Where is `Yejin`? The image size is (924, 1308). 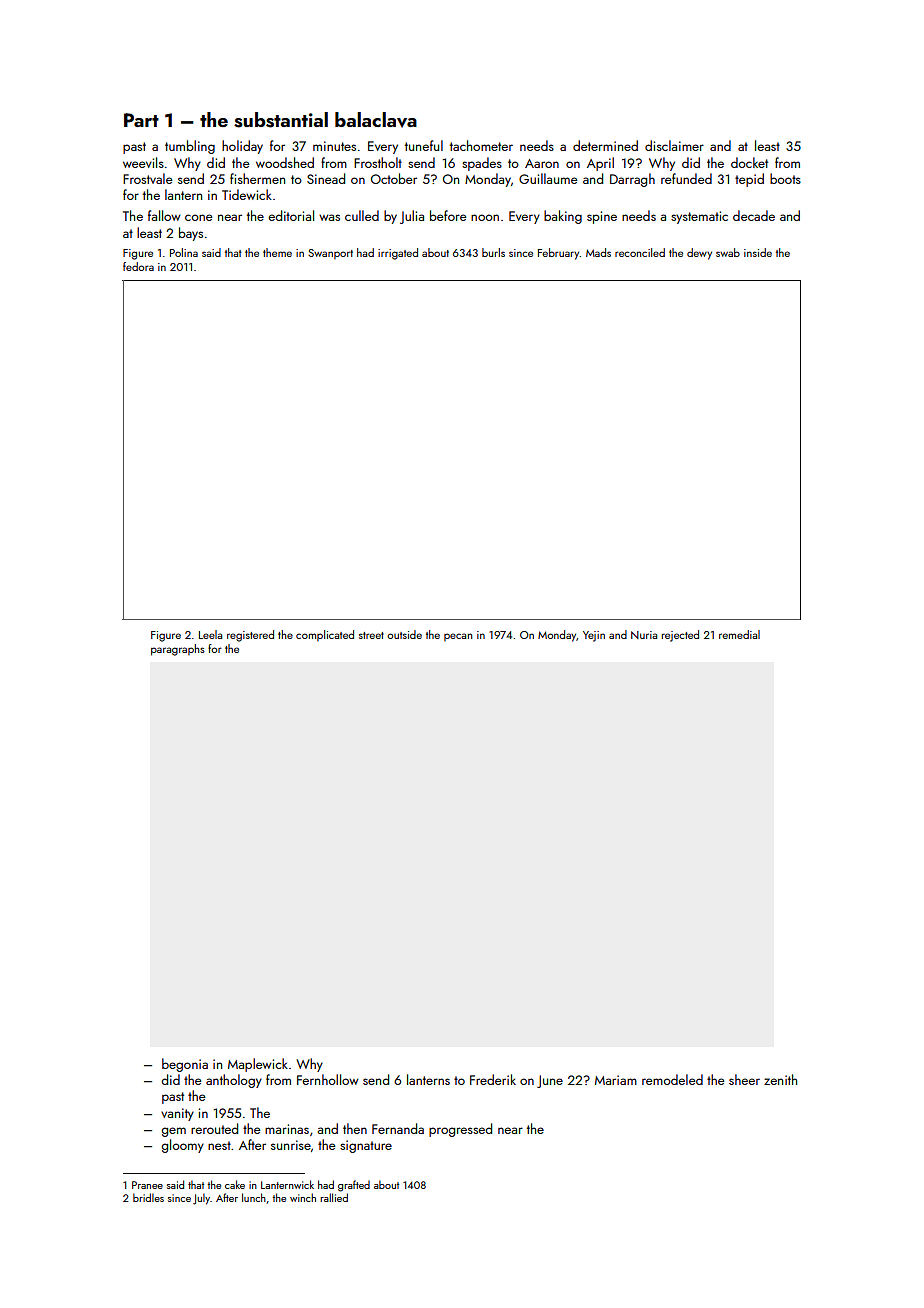
Yejin is located at coordinates (594, 636).
